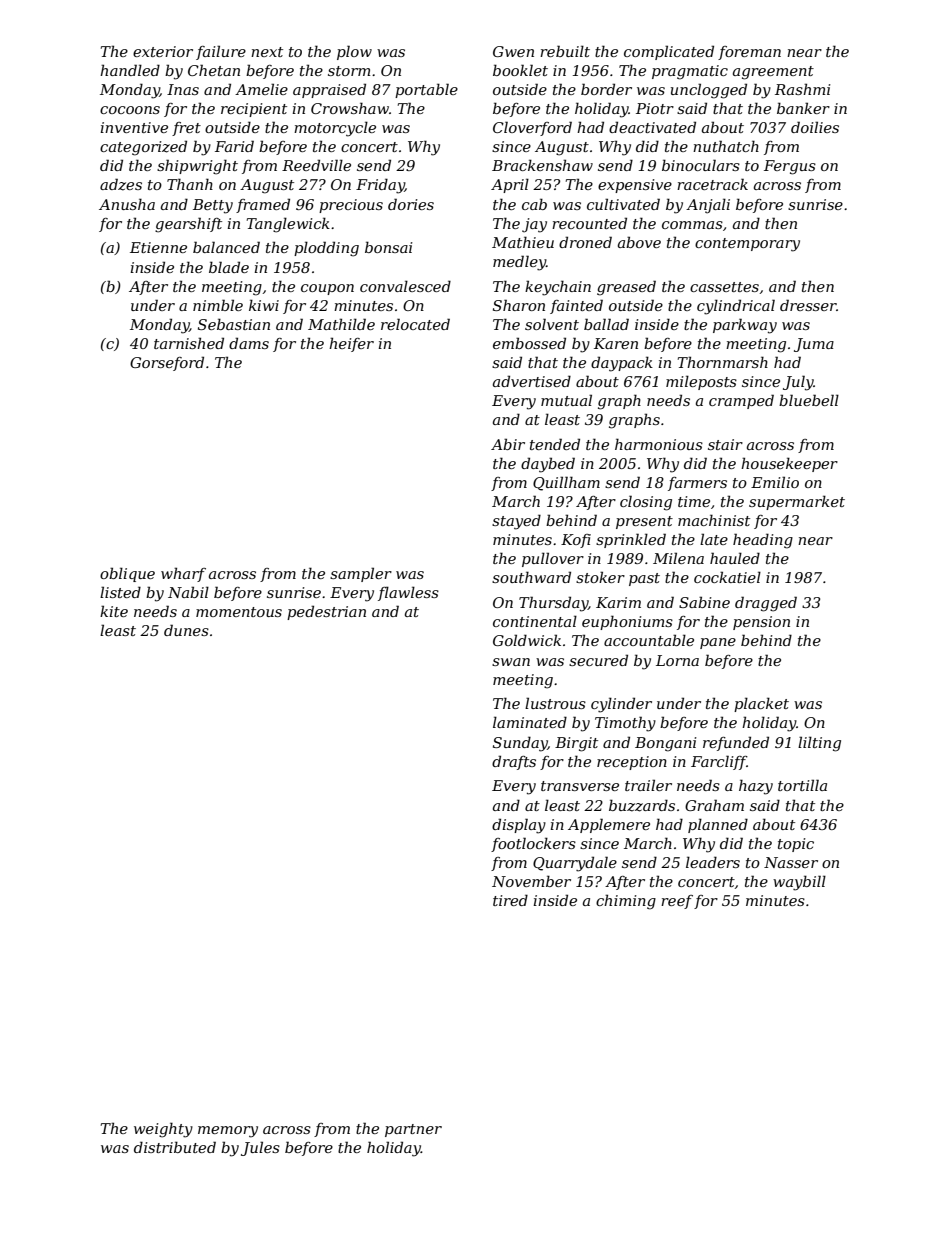  Describe the element at coordinates (802, 785) in the screenshot. I see `tortilla` at that location.
